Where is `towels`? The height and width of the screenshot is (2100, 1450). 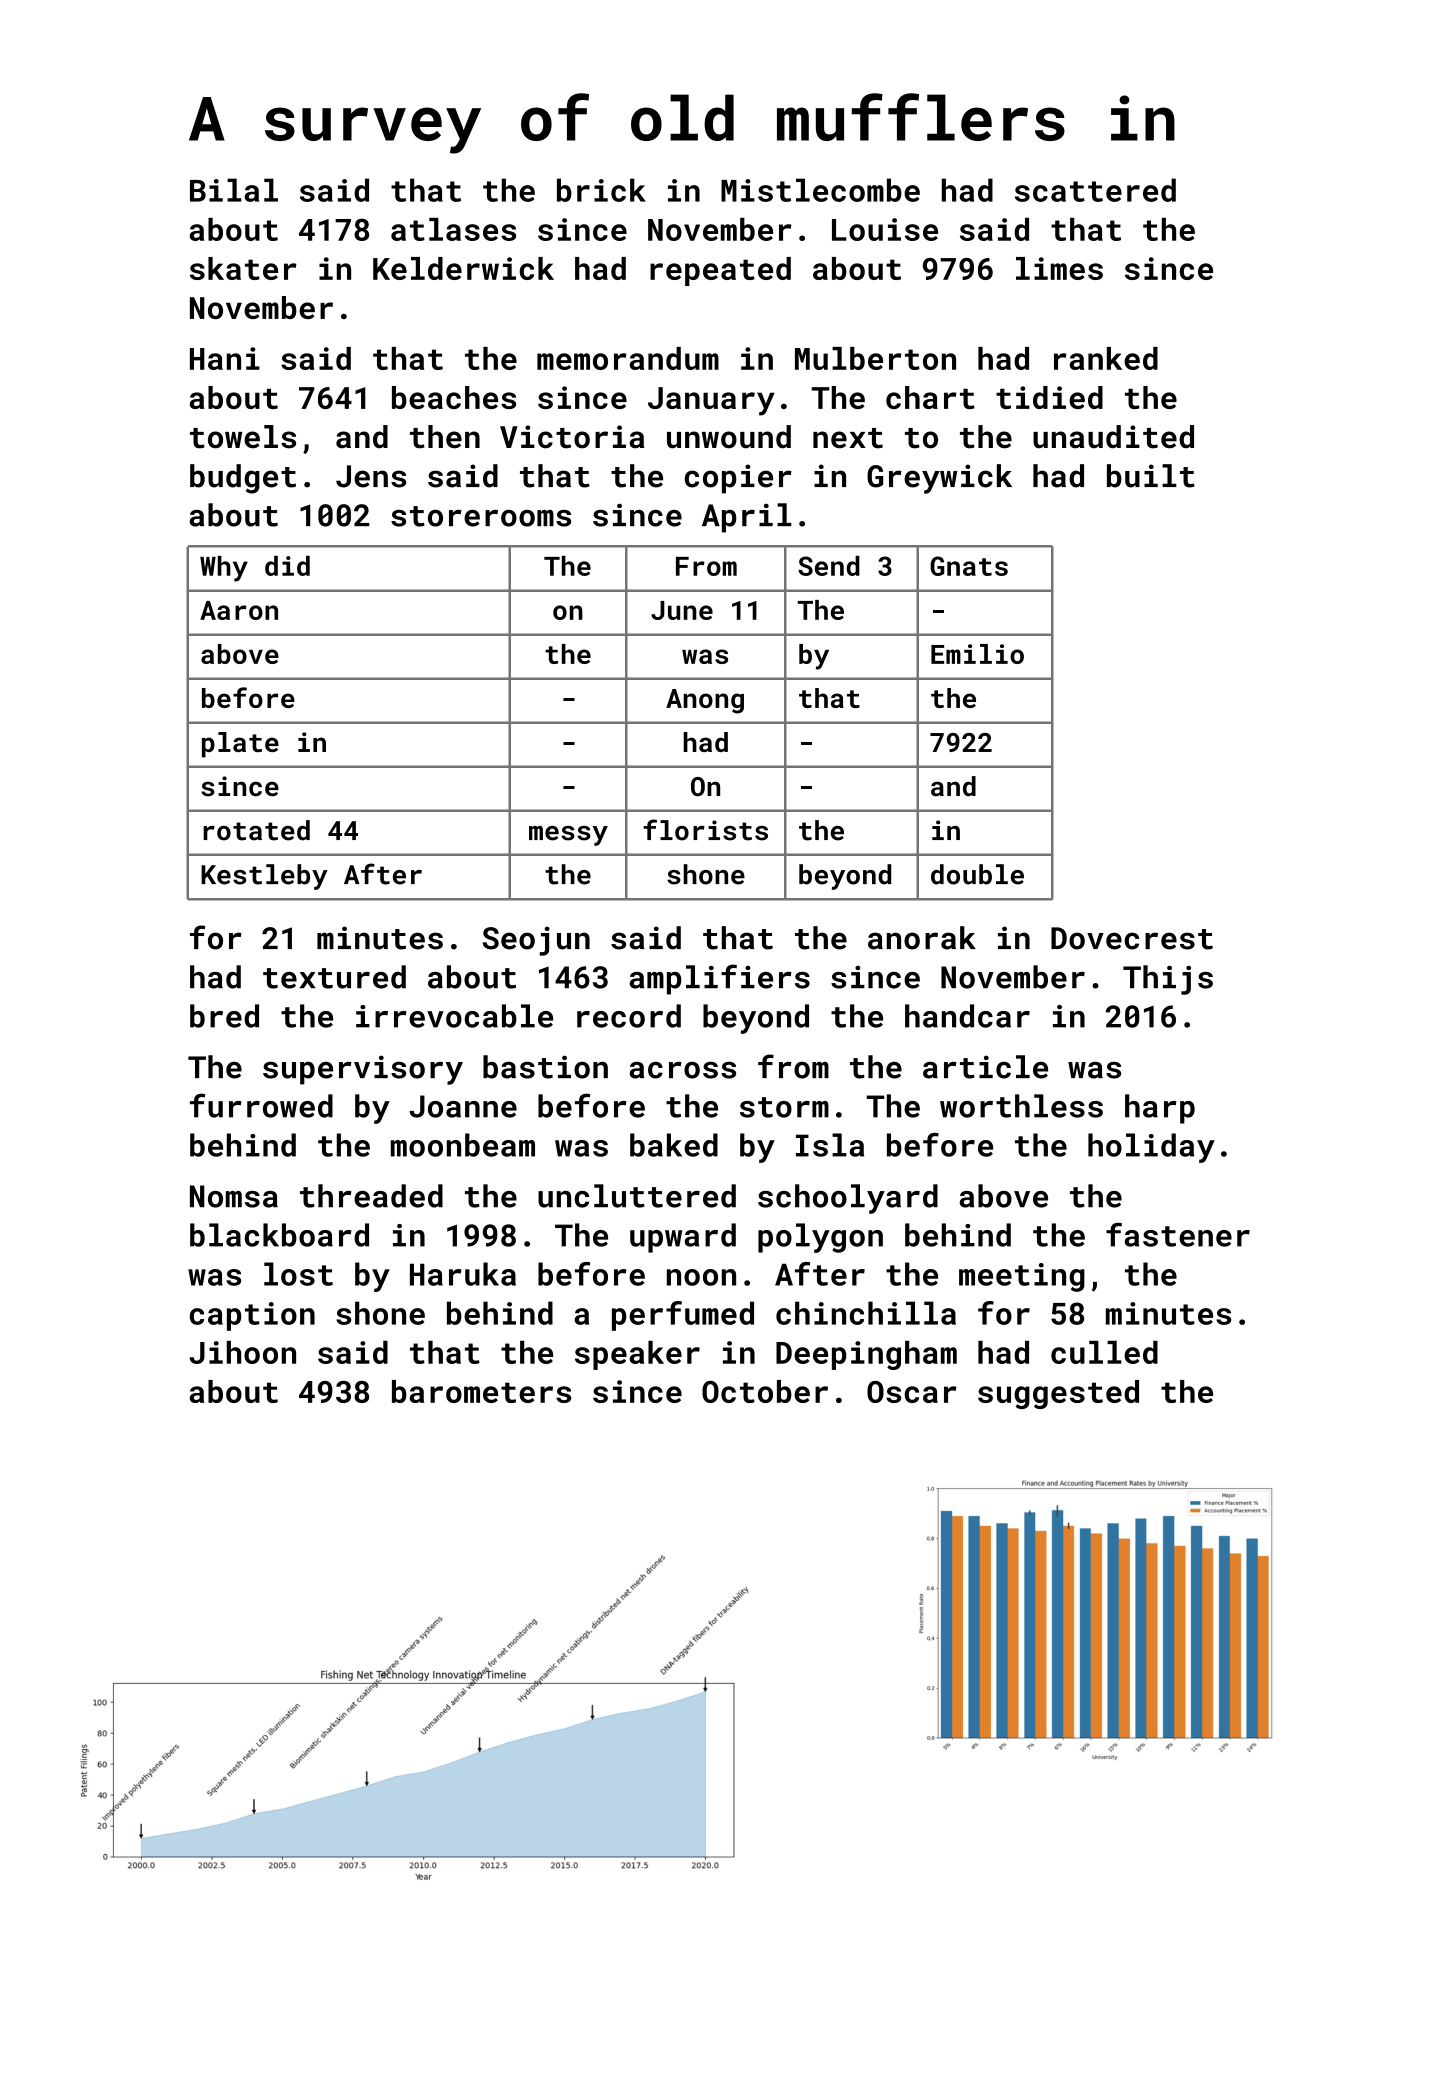 towels is located at coordinates (243, 437).
